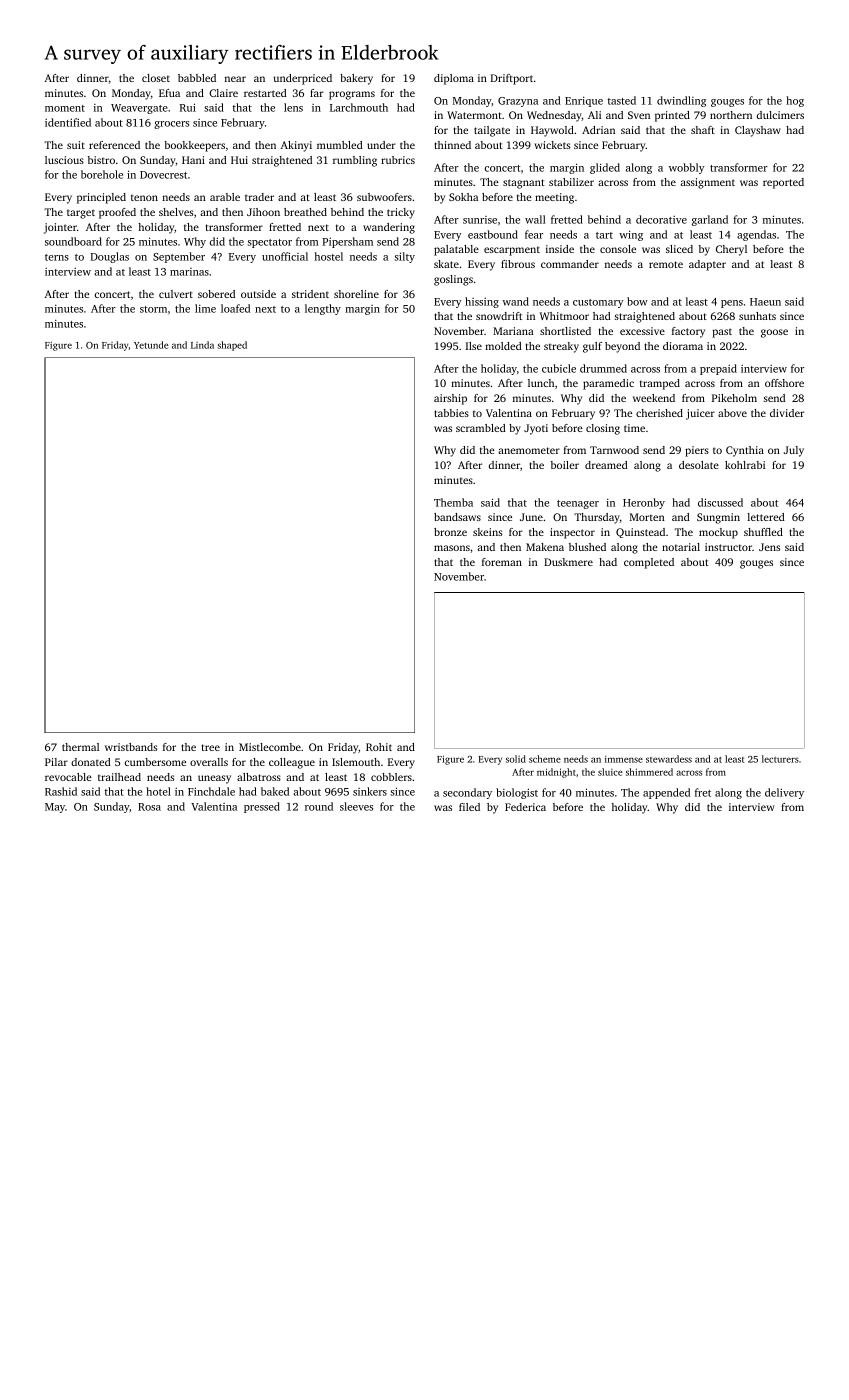 Image resolution: width=849 pixels, height=1400 pixels. What do you see at coordinates (731, 115) in the screenshot?
I see `northern` at bounding box center [731, 115].
